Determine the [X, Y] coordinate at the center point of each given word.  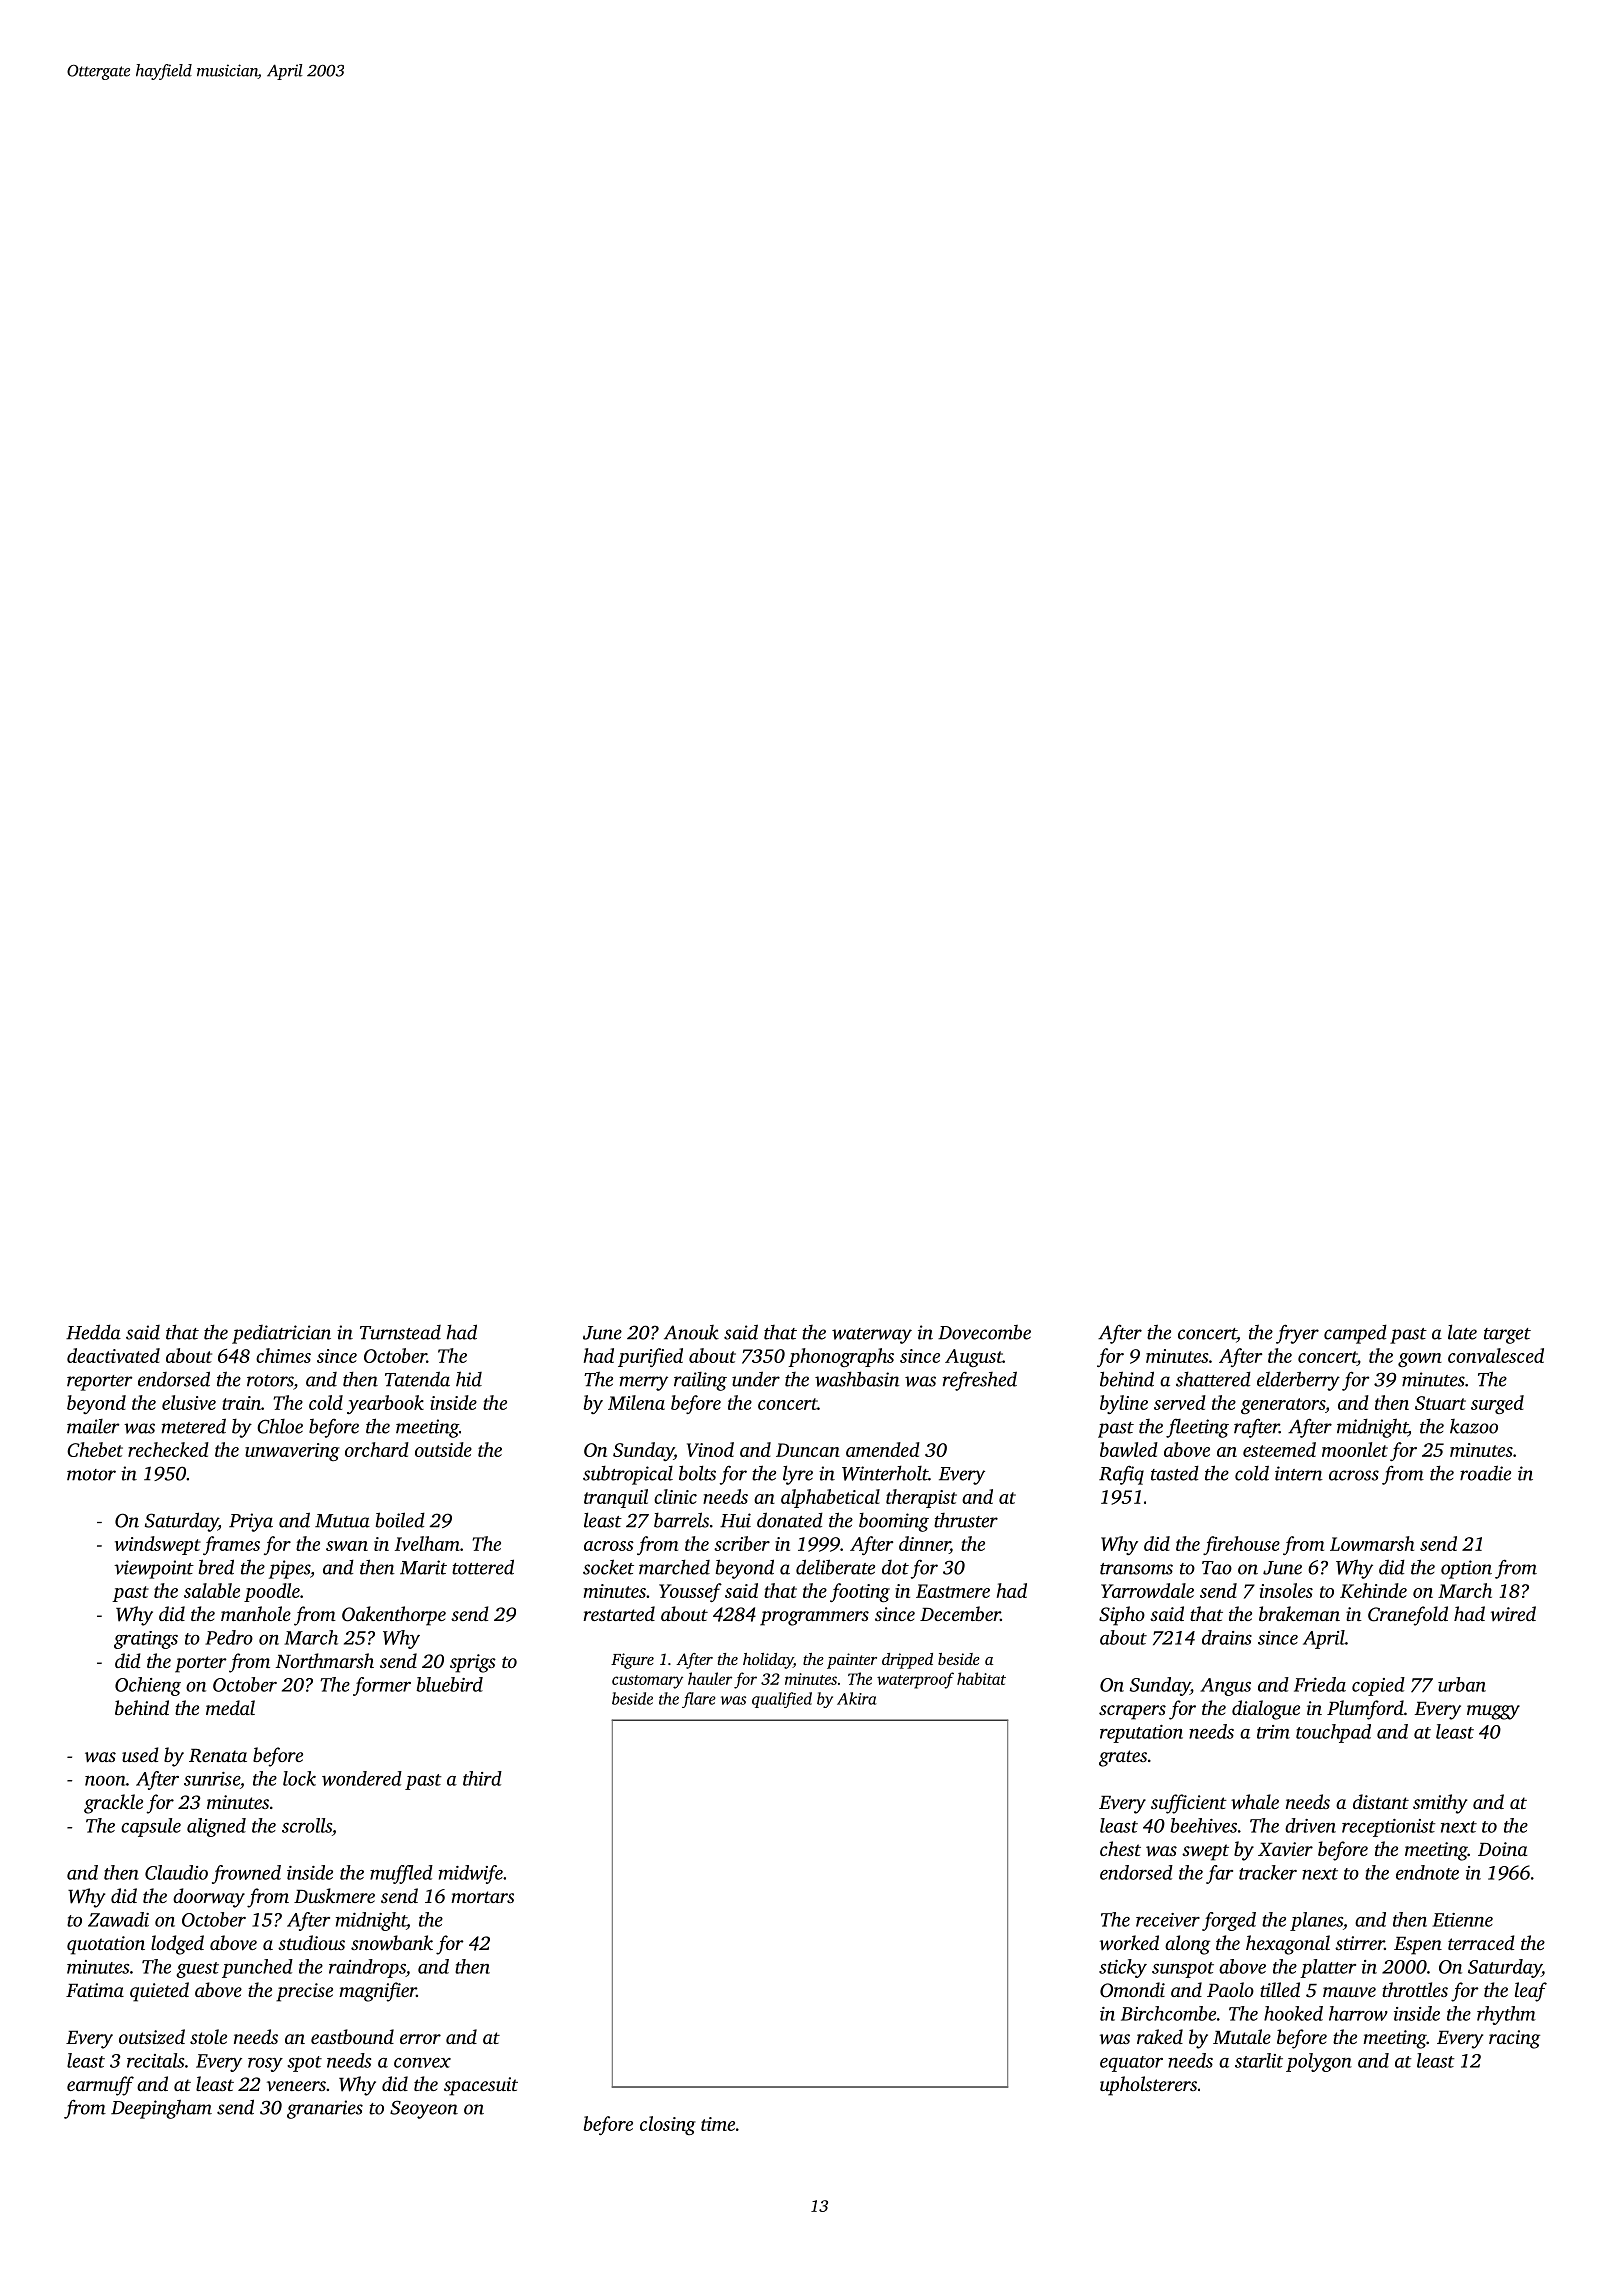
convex [422, 2063]
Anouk [691, 1332]
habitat [981, 1678]
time [718, 2124]
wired [1513, 1613]
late [1462, 1332]
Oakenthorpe [394, 1616]
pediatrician [281, 1334]
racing [1514, 2039]
